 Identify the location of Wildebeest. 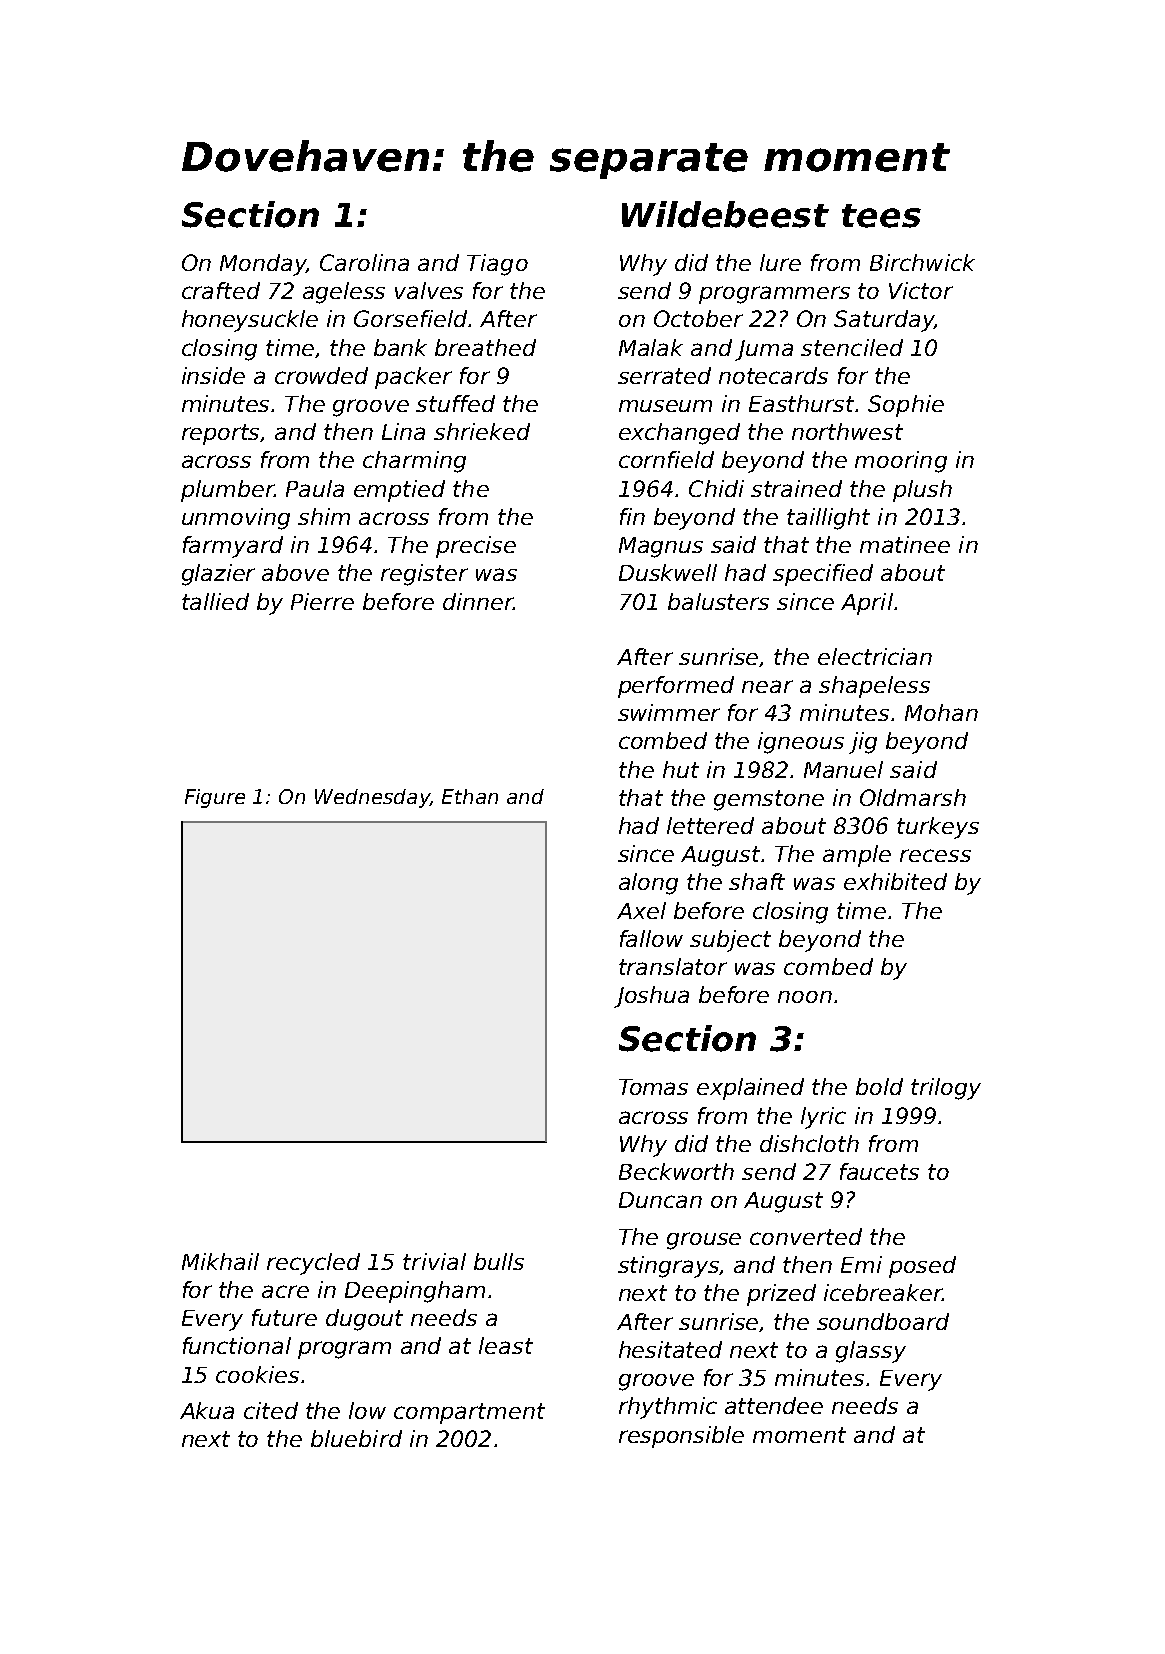
(725, 214).
